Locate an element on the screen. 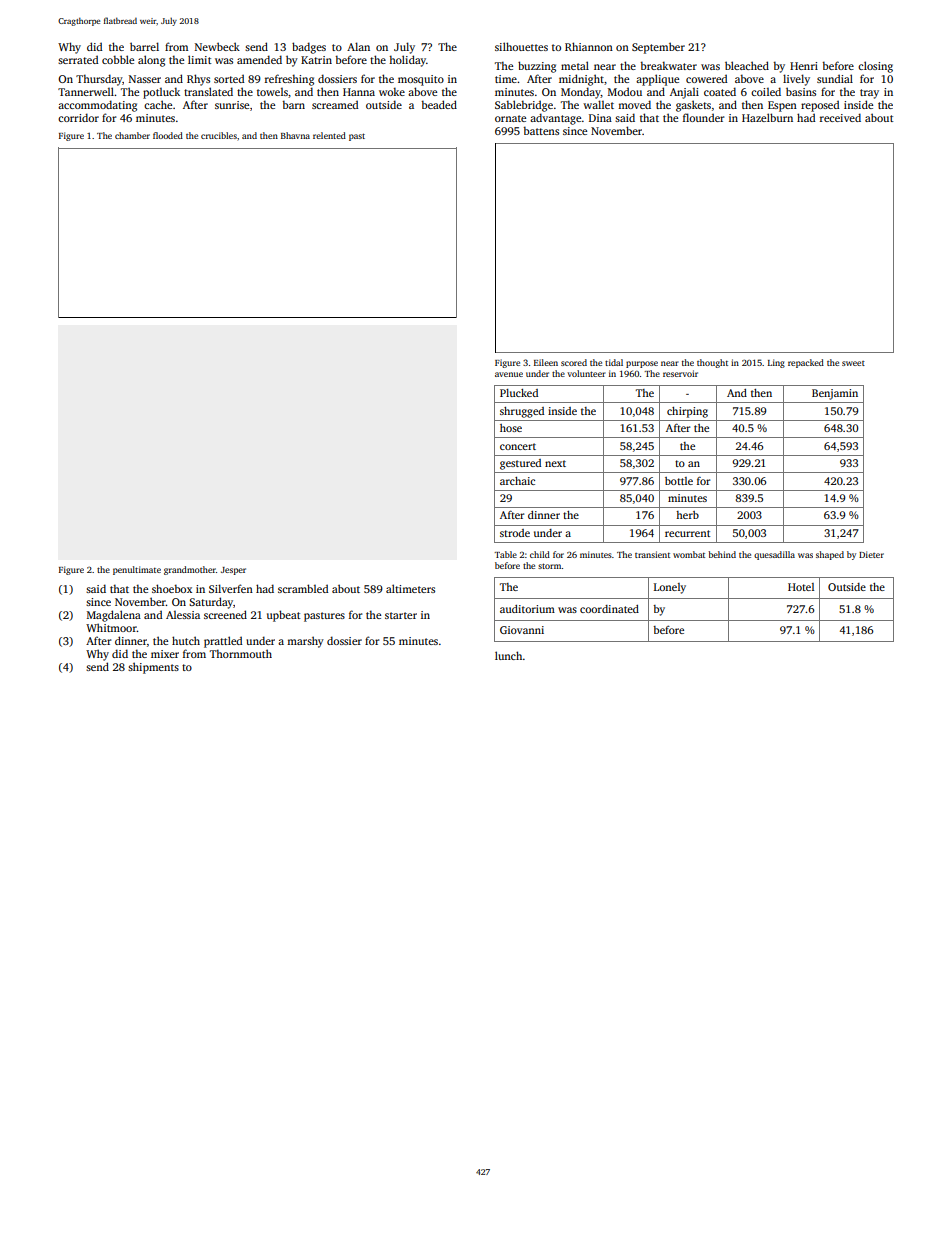 The width and height of the screenshot is (952, 1233). chamber is located at coordinates (132, 135).
